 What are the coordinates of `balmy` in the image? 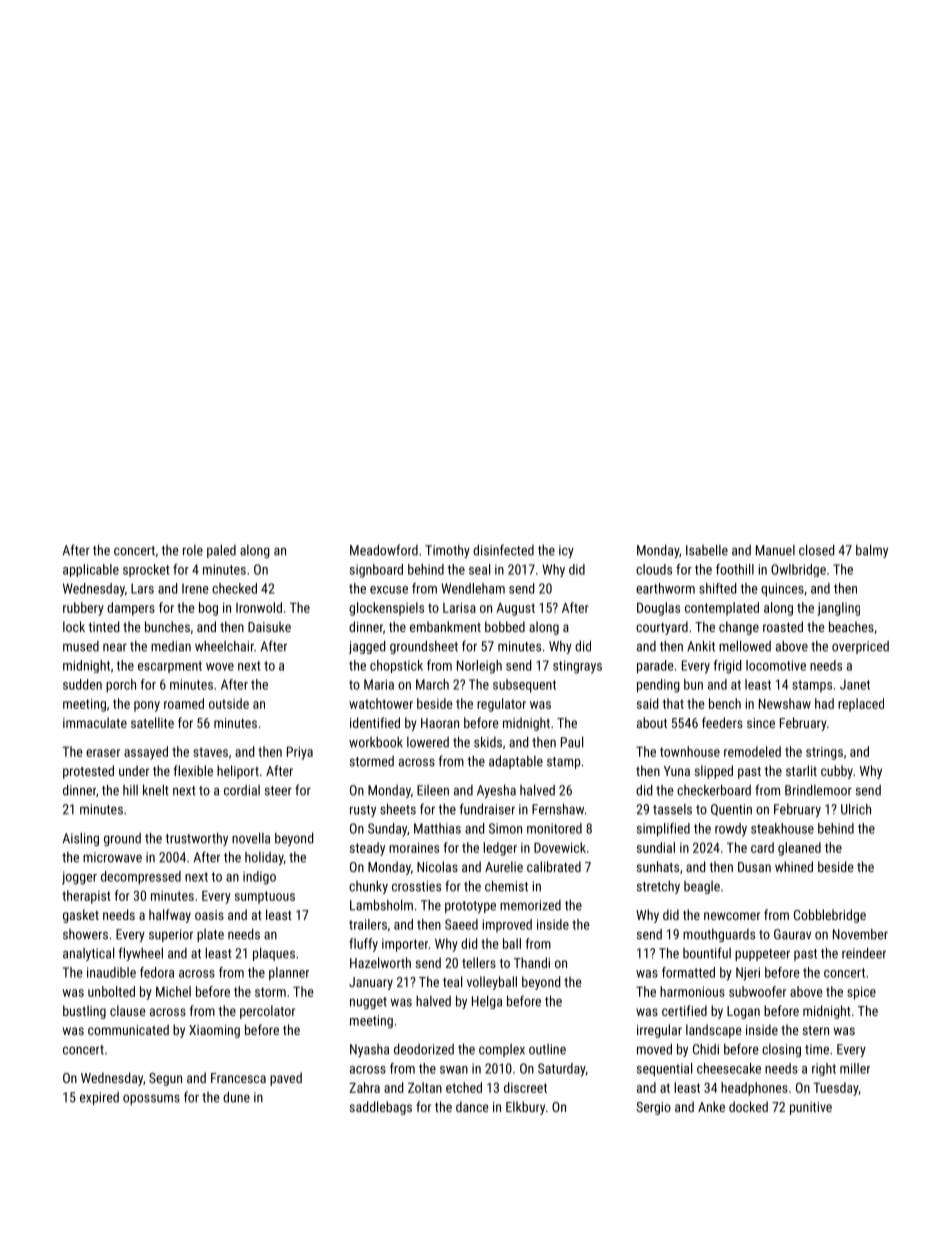 It's located at (872, 551).
